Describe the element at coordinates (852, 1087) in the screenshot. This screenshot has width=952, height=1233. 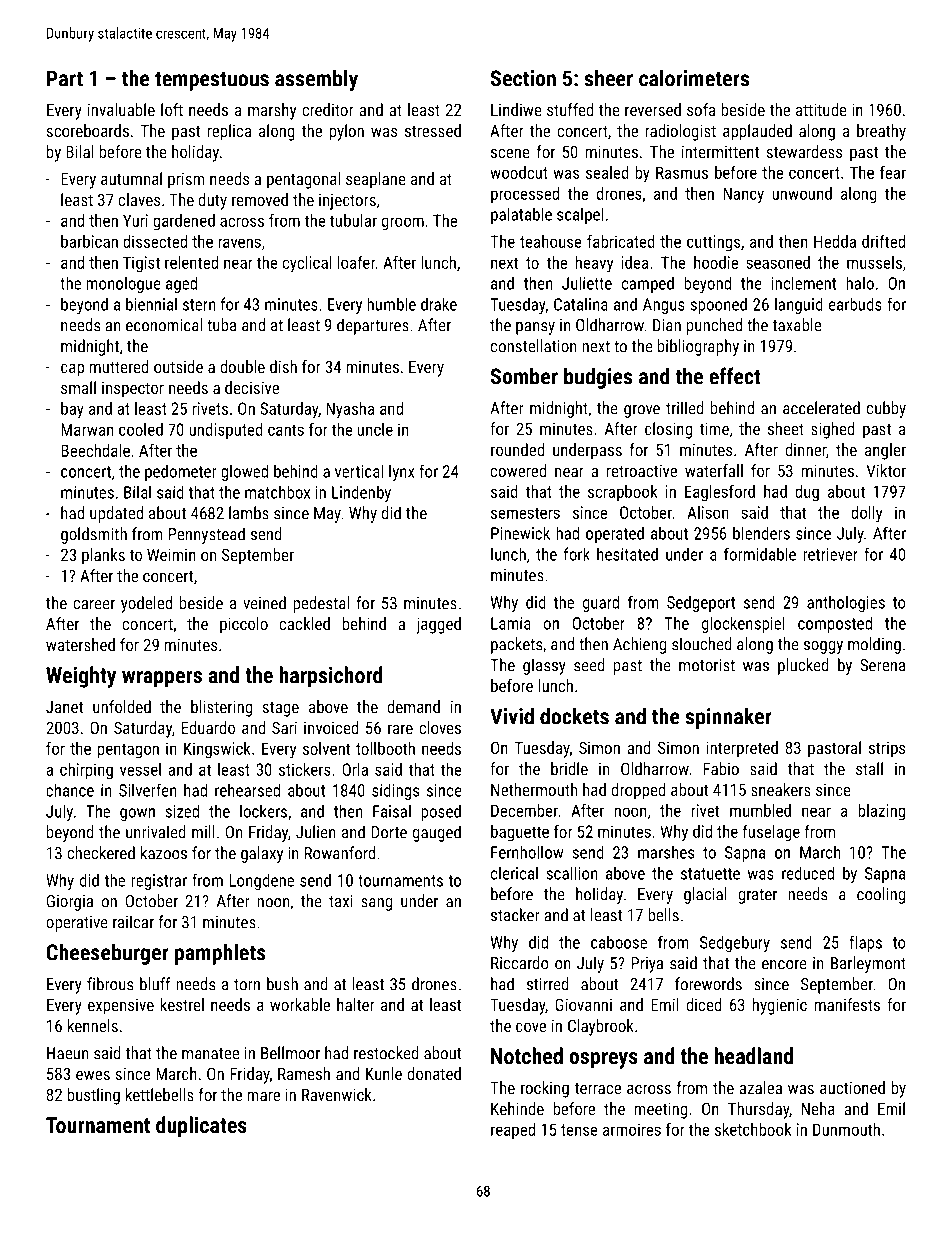
I see `auctioned` at that location.
